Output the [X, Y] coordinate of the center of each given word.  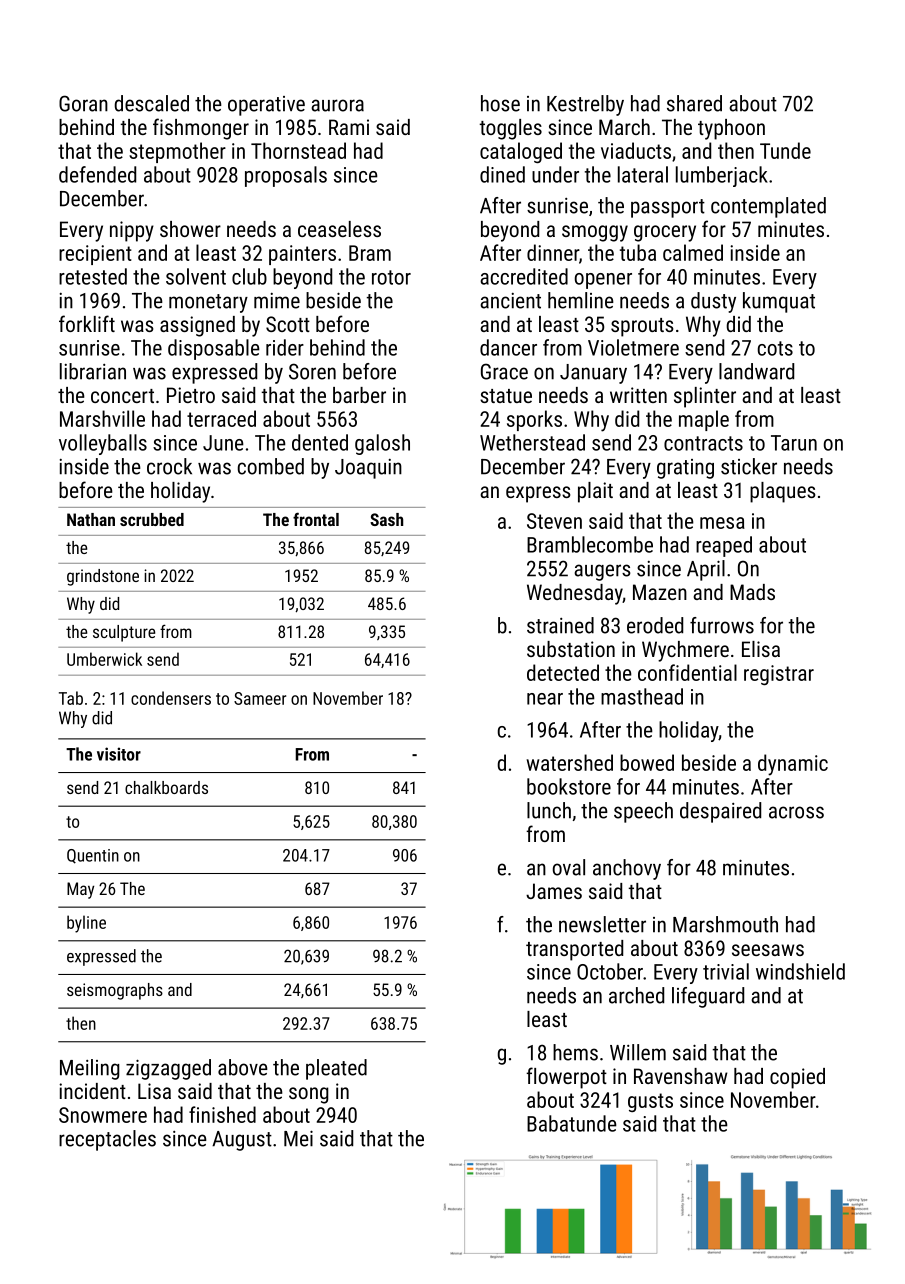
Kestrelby [585, 105]
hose [500, 103]
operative [266, 106]
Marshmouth [725, 924]
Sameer [260, 698]
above [243, 1067]
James [554, 891]
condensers [171, 698]
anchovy [627, 869]
